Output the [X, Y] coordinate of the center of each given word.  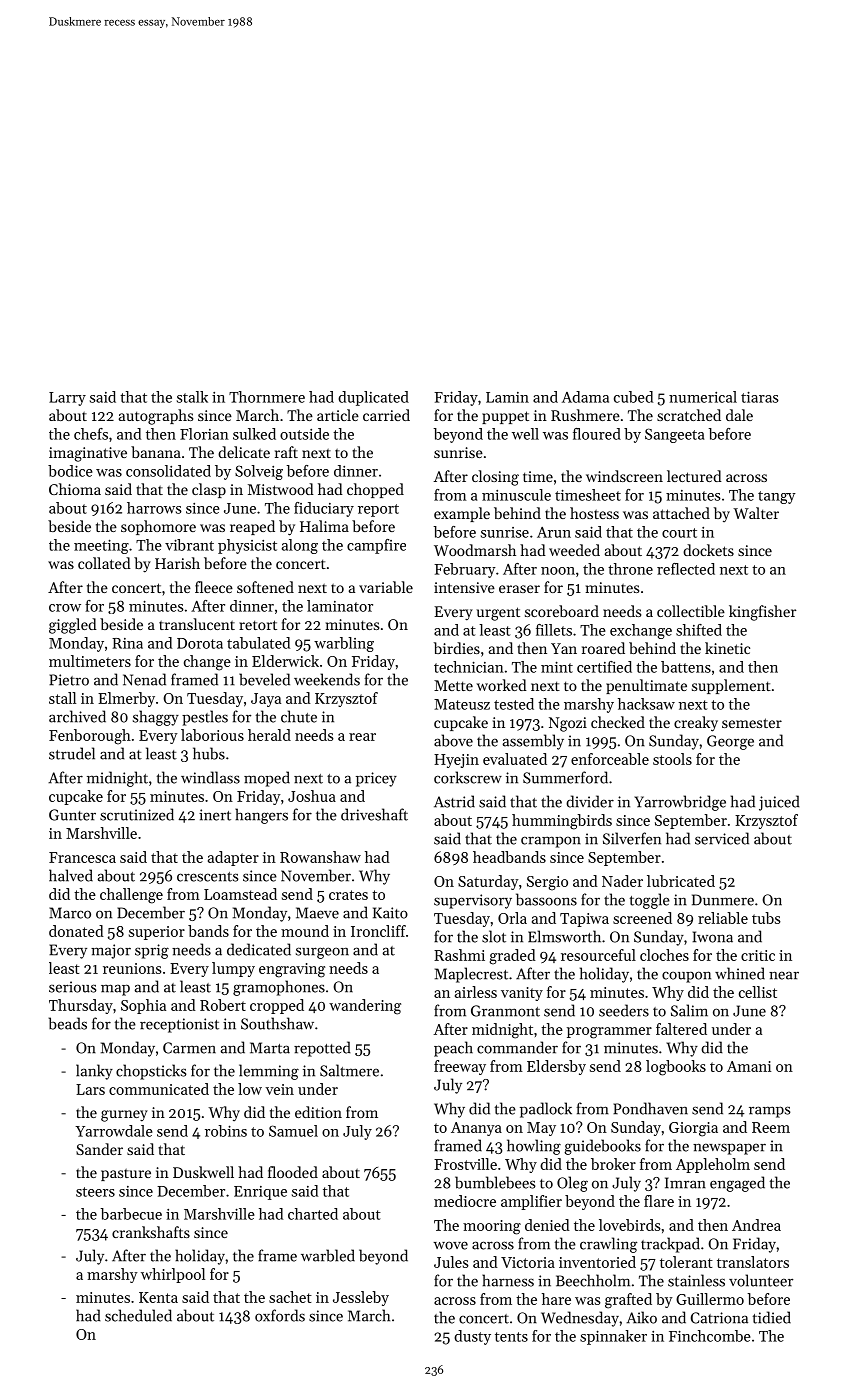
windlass [210, 777]
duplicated [373, 398]
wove [450, 1245]
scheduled [138, 1315]
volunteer [761, 1280]
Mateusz [462, 704]
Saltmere [349, 1070]
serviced [722, 838]
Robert [223, 1005]
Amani [749, 1066]
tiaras [760, 397]
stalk [192, 397]
